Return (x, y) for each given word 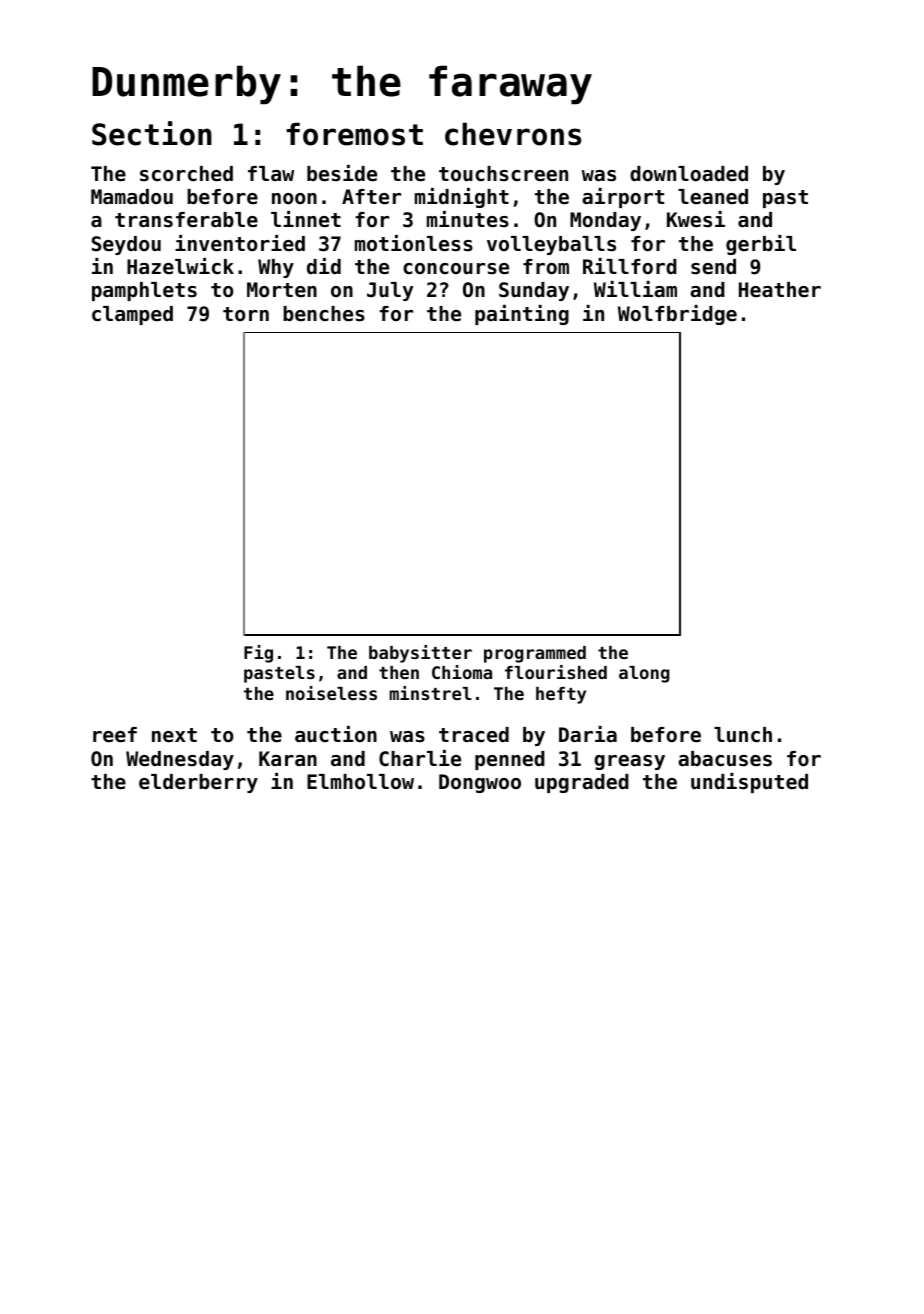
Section (152, 133)
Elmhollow (360, 781)
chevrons (513, 134)
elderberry (198, 783)
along (644, 674)
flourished (556, 672)
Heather (780, 290)
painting (522, 315)
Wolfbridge (677, 315)
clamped (132, 315)
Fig (258, 654)
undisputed (749, 783)
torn (246, 314)
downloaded (689, 174)
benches (324, 314)
